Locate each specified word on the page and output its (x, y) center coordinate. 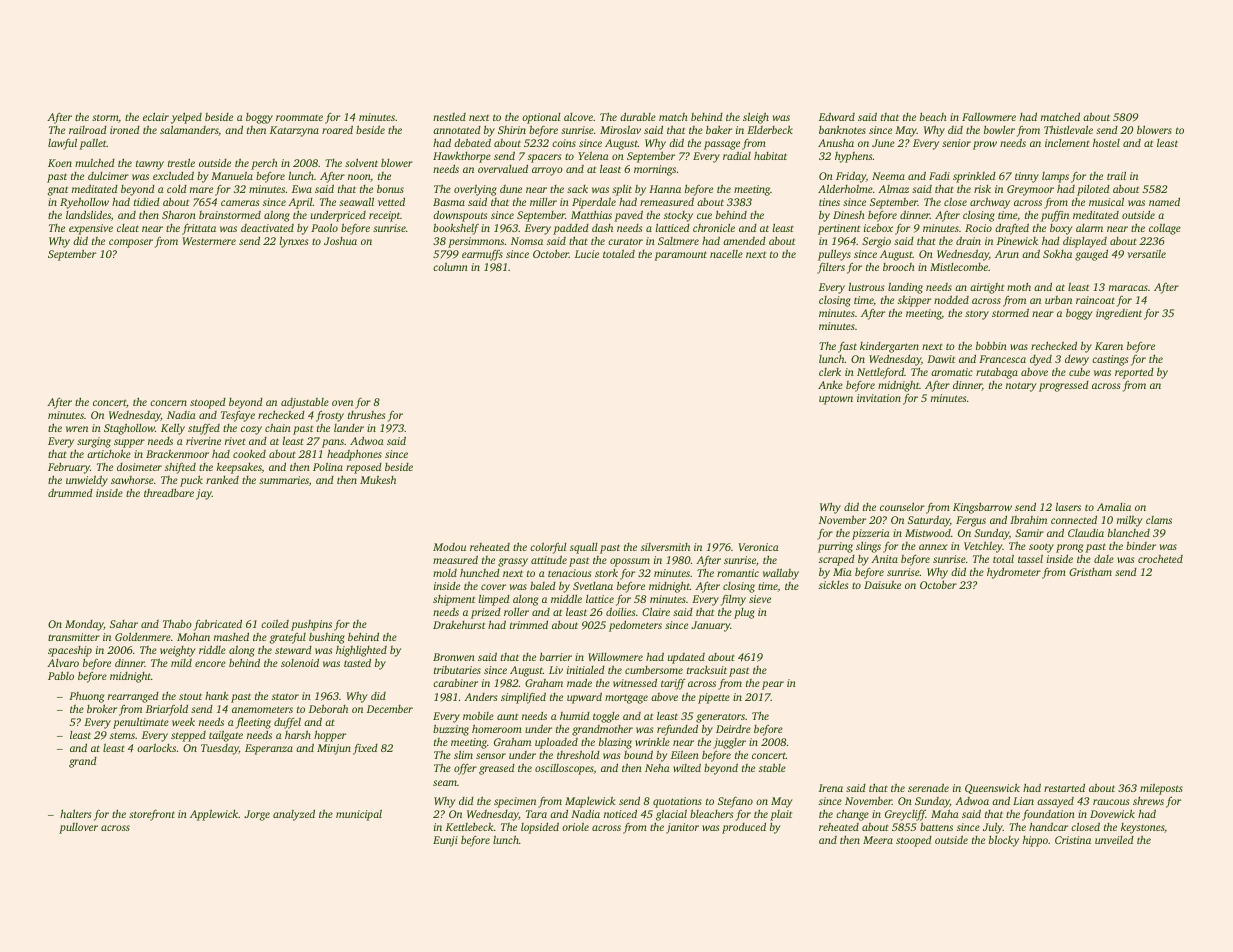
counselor (902, 506)
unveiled (1114, 840)
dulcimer (108, 176)
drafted (1012, 229)
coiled (275, 623)
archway (990, 203)
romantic (738, 573)
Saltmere (678, 241)
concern (168, 403)
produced (744, 828)
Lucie (587, 254)
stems (122, 735)
